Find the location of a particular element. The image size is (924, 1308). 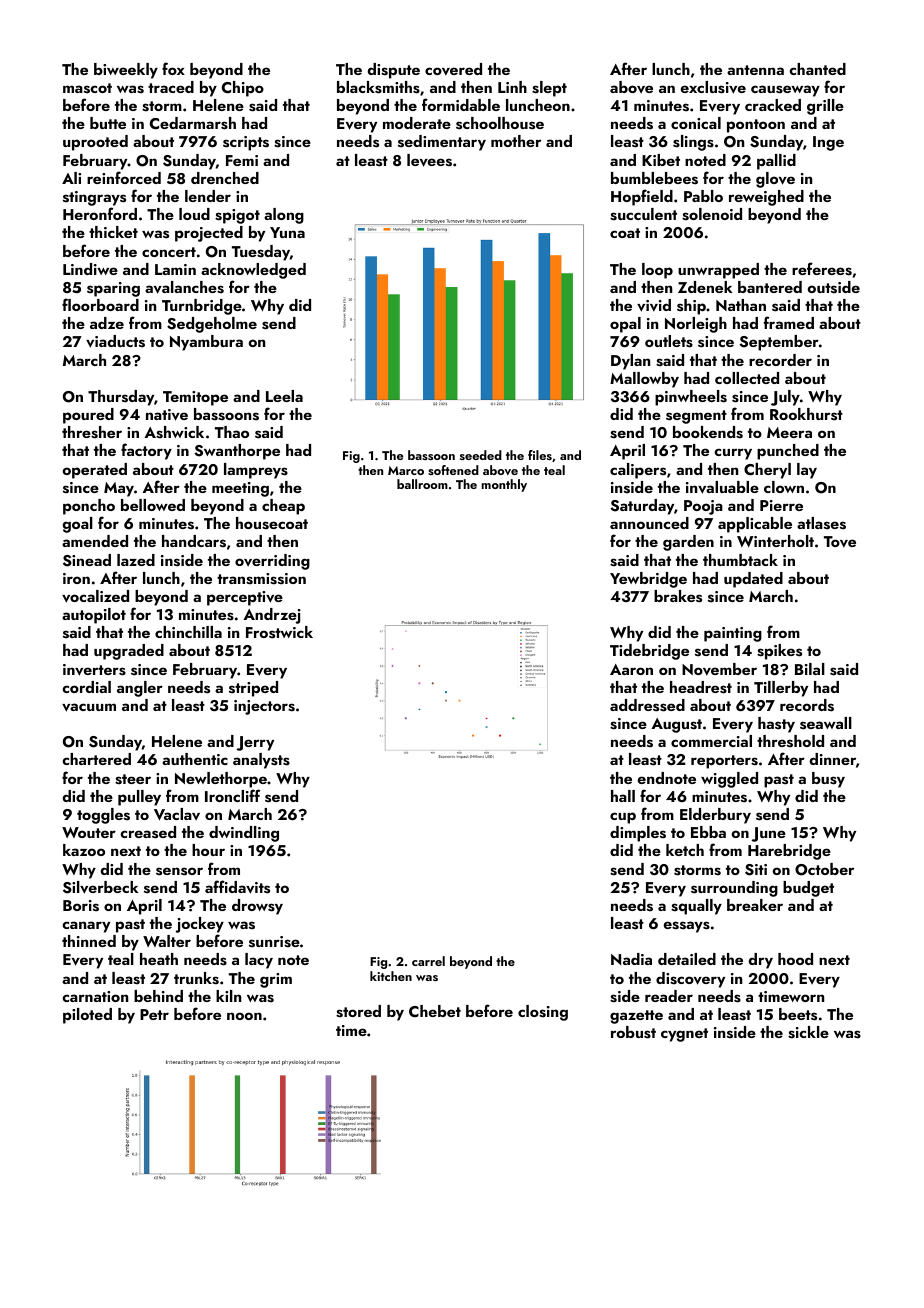

opal is located at coordinates (625, 325).
